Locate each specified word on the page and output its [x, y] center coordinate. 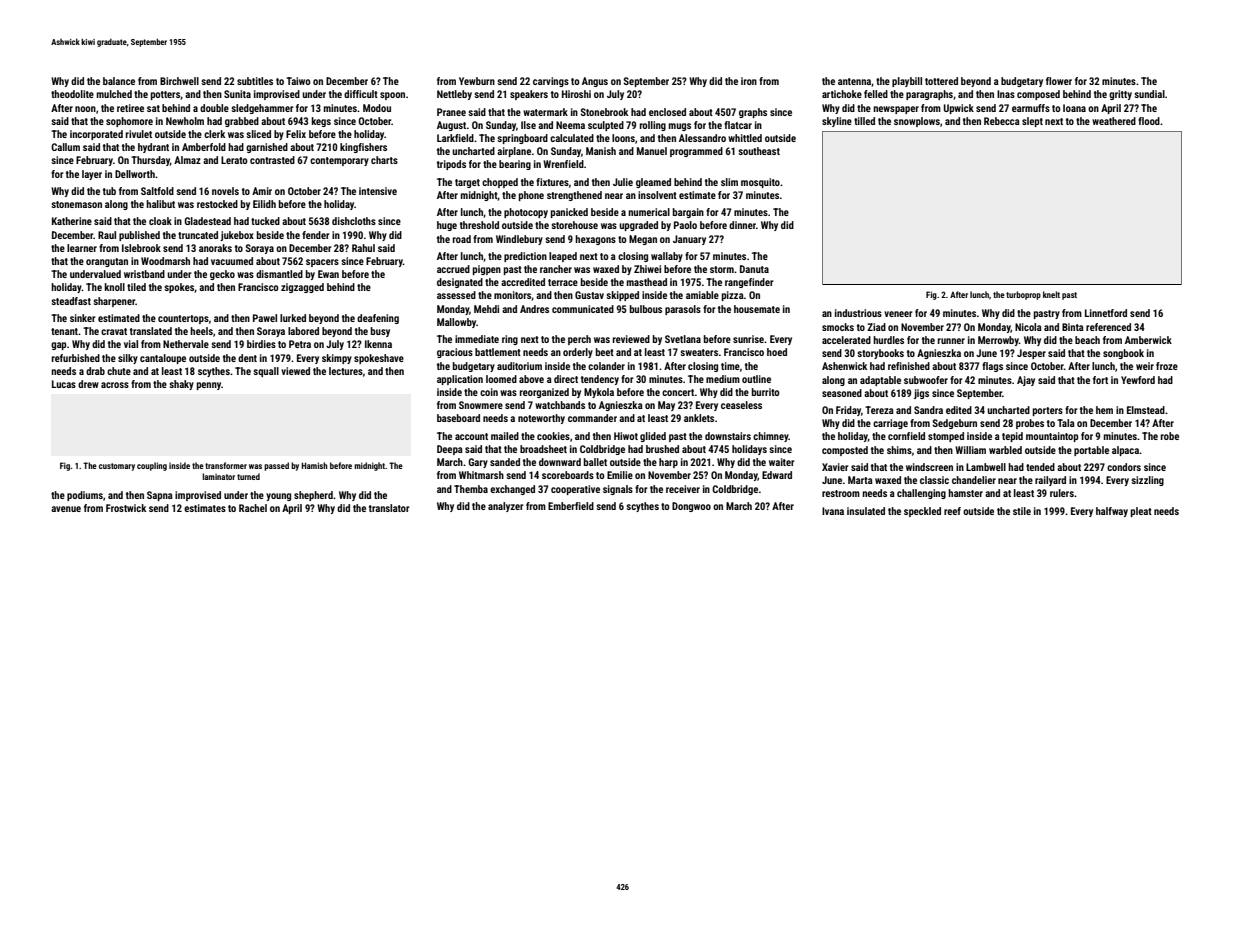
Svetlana [683, 339]
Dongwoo [691, 507]
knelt [1051, 294]
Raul [107, 235]
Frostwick [126, 508]
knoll [115, 287]
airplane [514, 152]
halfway [1112, 512]
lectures [346, 371]
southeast [759, 151]
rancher [556, 269]
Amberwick [1148, 340]
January [689, 240]
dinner [742, 225]
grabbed [242, 122]
